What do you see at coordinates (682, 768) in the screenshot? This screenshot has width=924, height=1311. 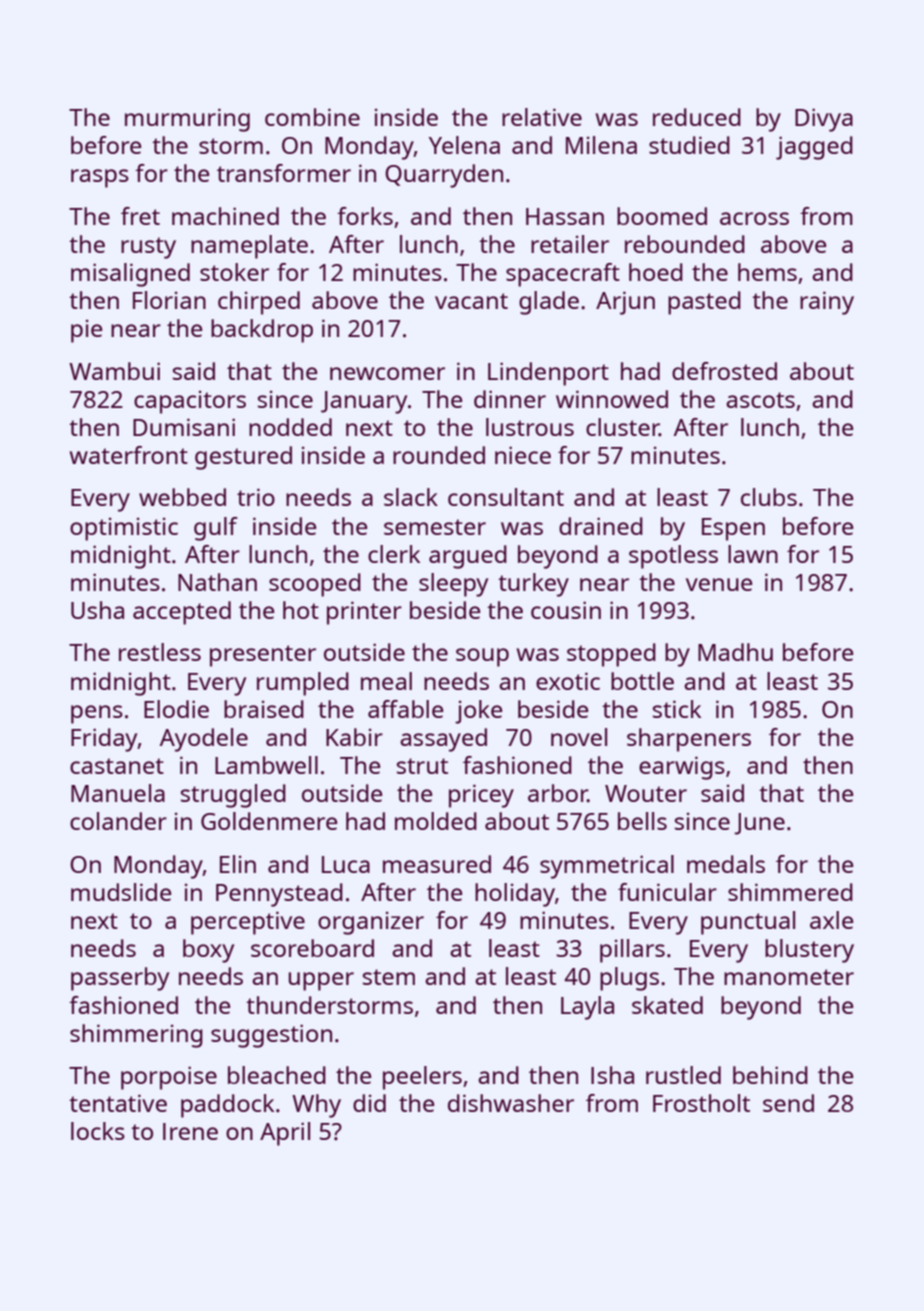 I see `earwigs` at bounding box center [682, 768].
